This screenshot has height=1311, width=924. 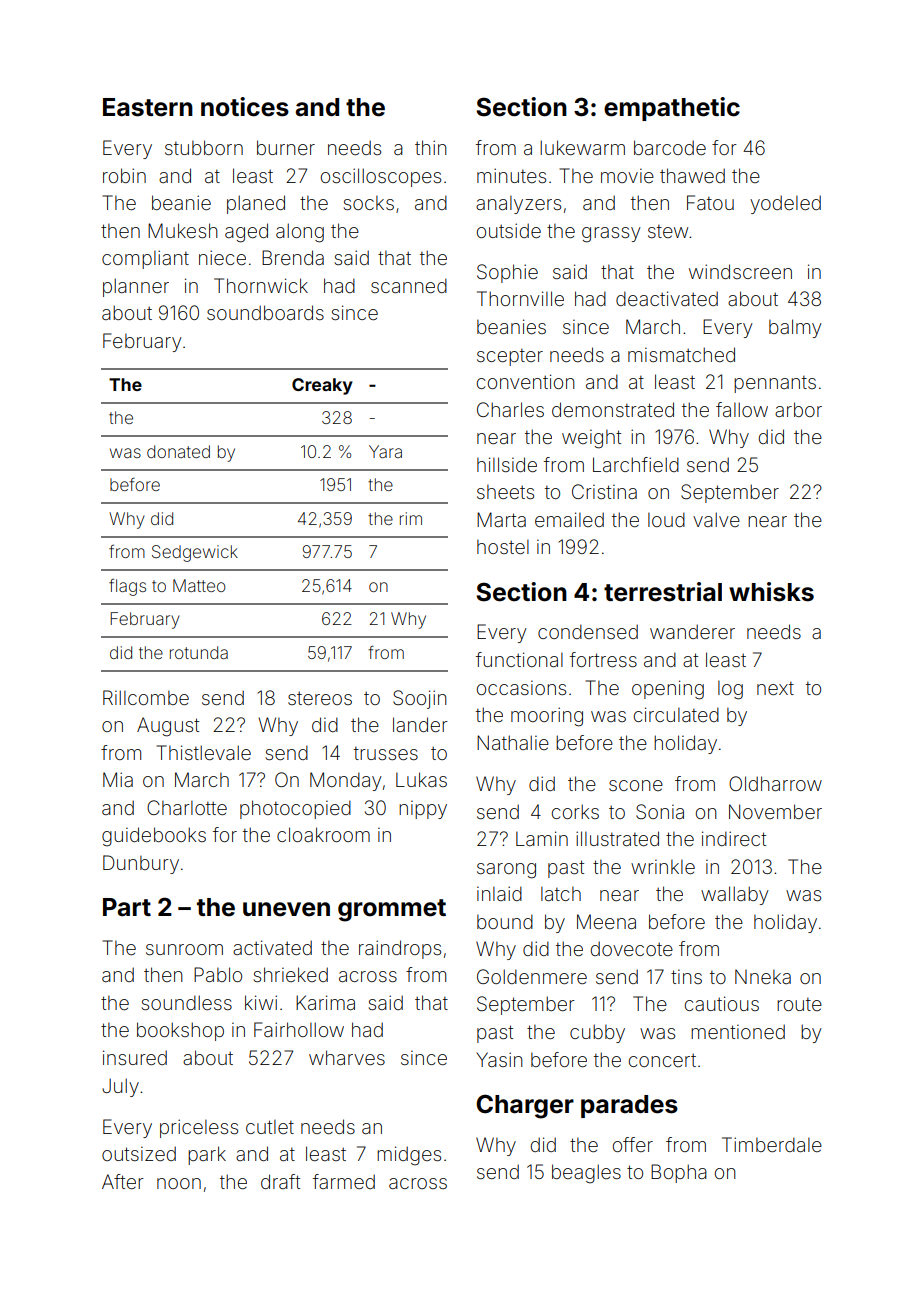 What do you see at coordinates (672, 109) in the screenshot?
I see `empathetic` at bounding box center [672, 109].
